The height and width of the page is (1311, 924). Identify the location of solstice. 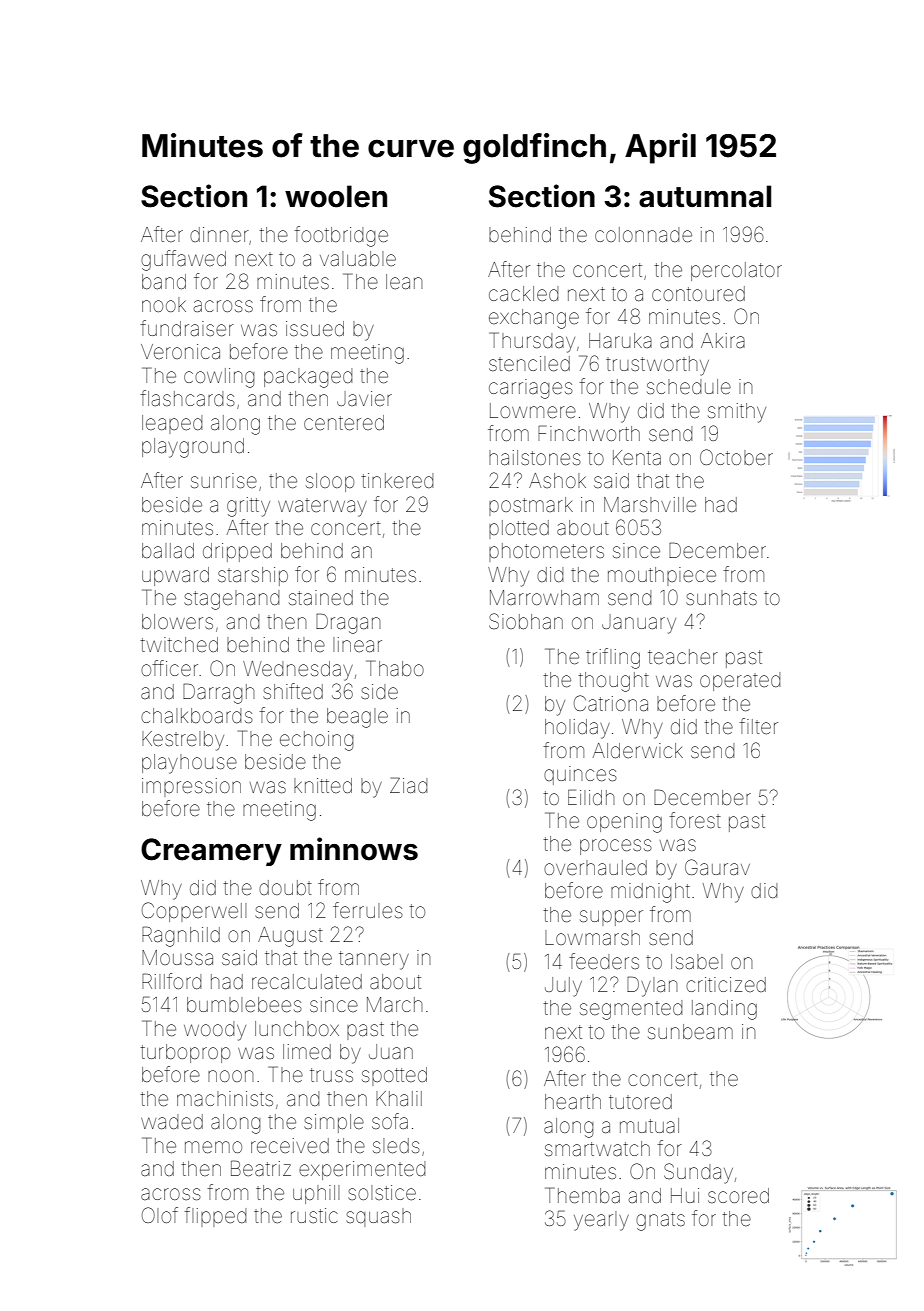
(382, 1192).
